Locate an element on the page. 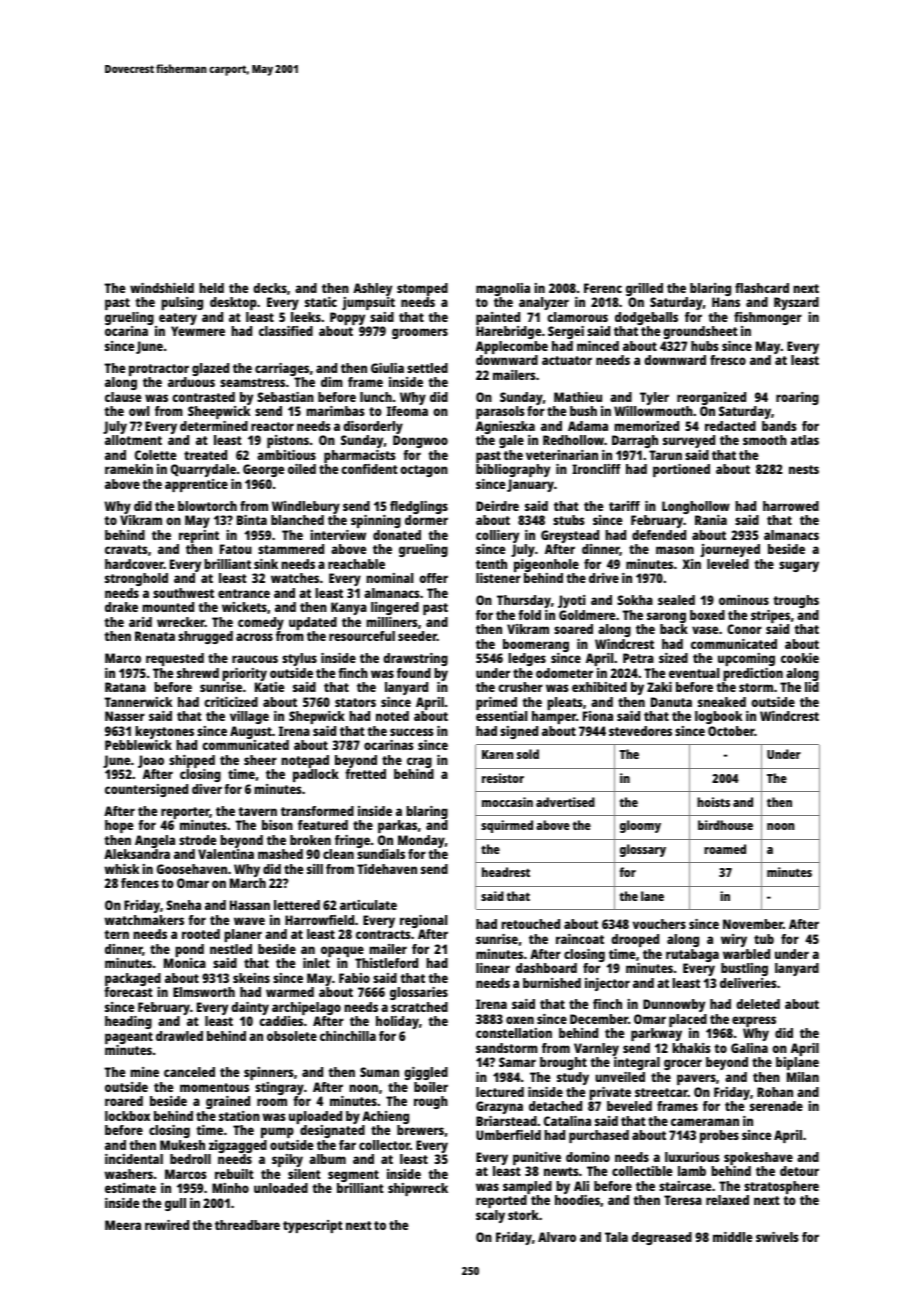  estimate is located at coordinates (130, 1188).
